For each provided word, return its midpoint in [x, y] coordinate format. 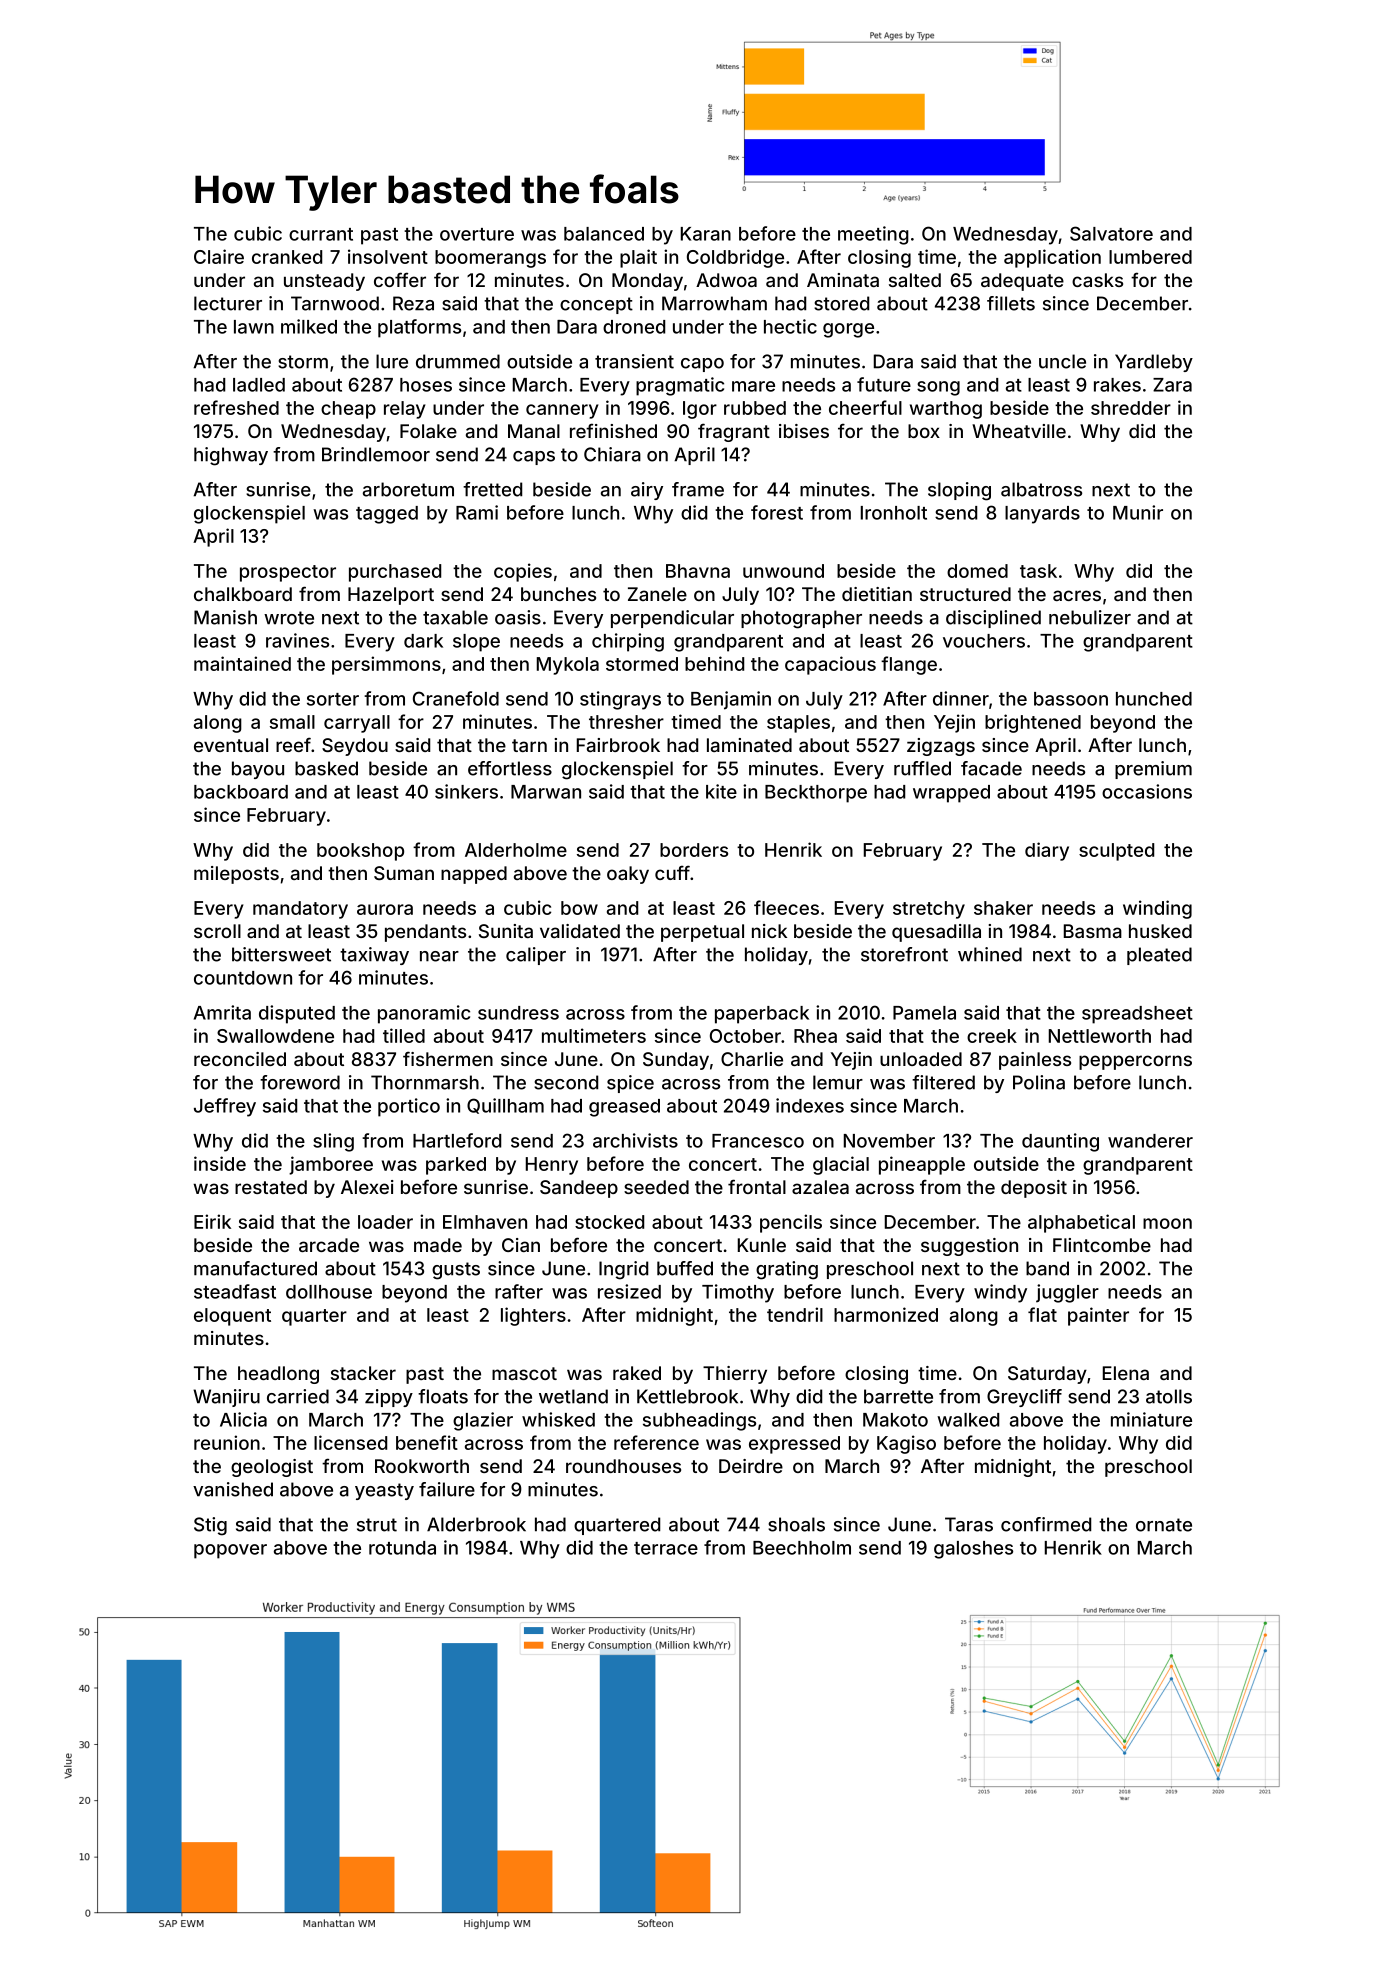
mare [753, 386]
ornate [1164, 1525]
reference [656, 1442]
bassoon [1071, 699]
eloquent [232, 1317]
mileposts [236, 875]
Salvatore [1111, 233]
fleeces [786, 907]
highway [231, 456]
